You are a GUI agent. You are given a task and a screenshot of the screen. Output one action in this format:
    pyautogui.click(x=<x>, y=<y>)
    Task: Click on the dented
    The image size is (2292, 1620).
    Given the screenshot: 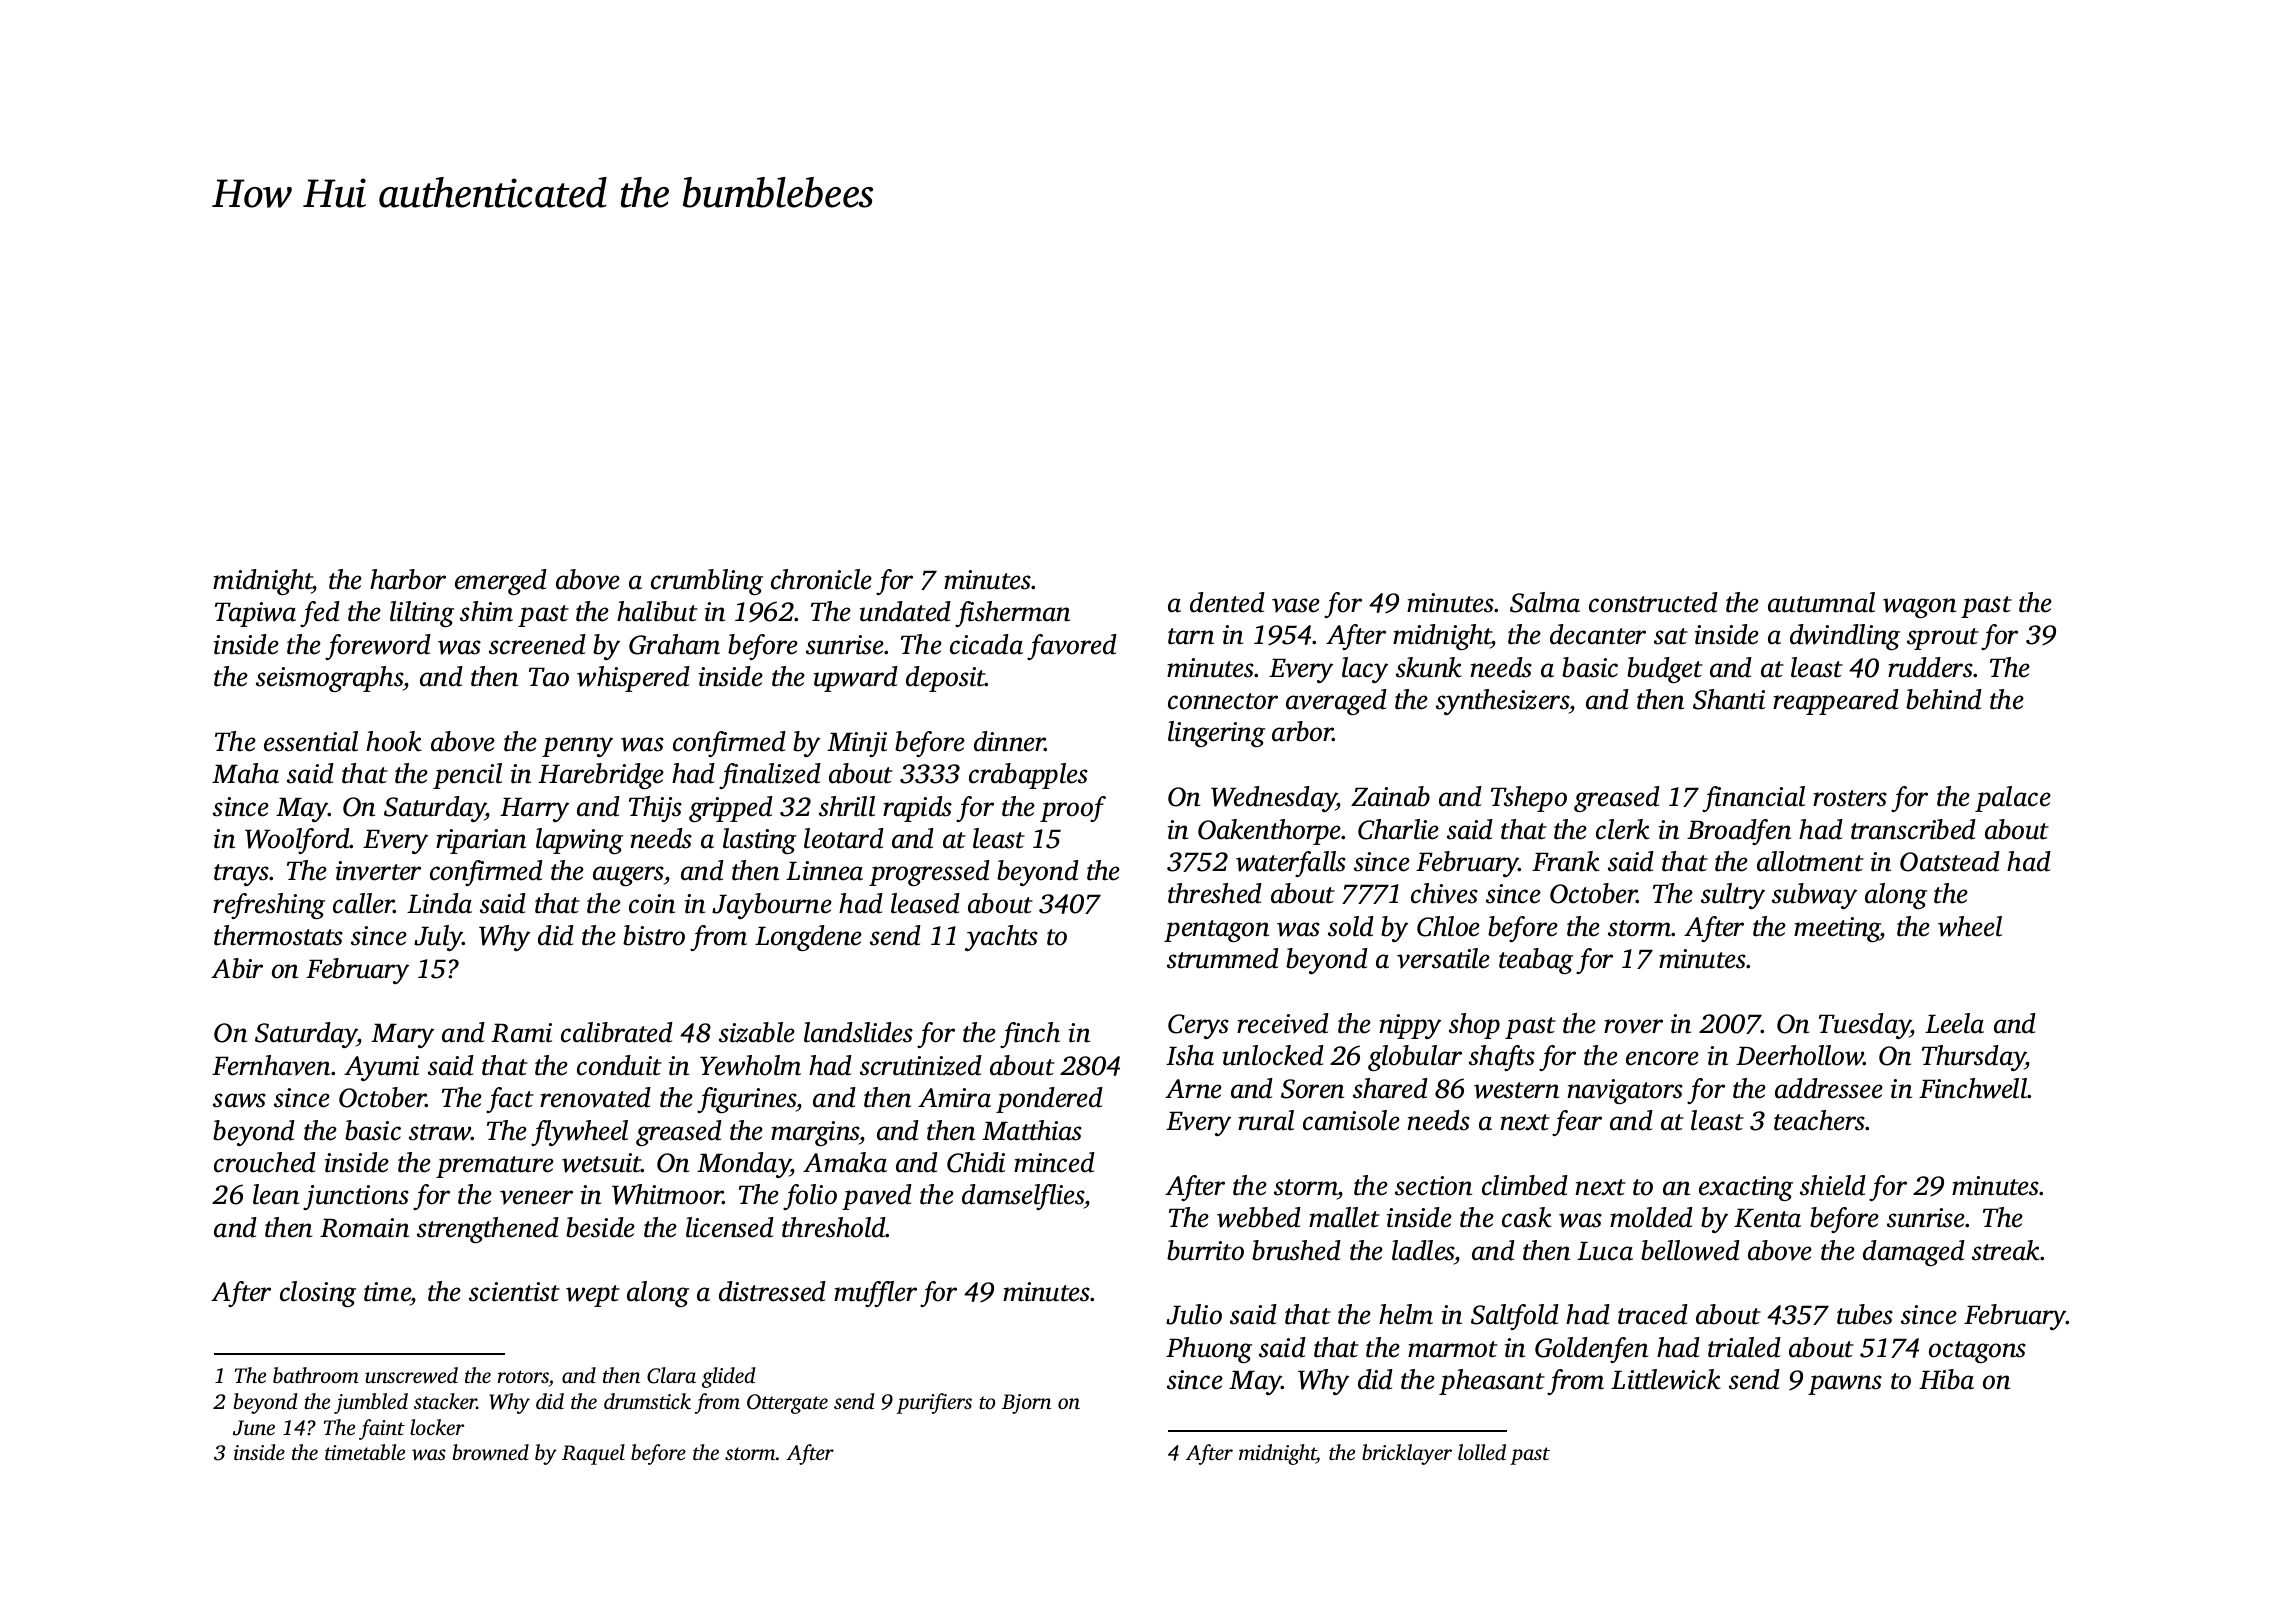 What is the action you would take?
    pyautogui.click(x=1227, y=602)
